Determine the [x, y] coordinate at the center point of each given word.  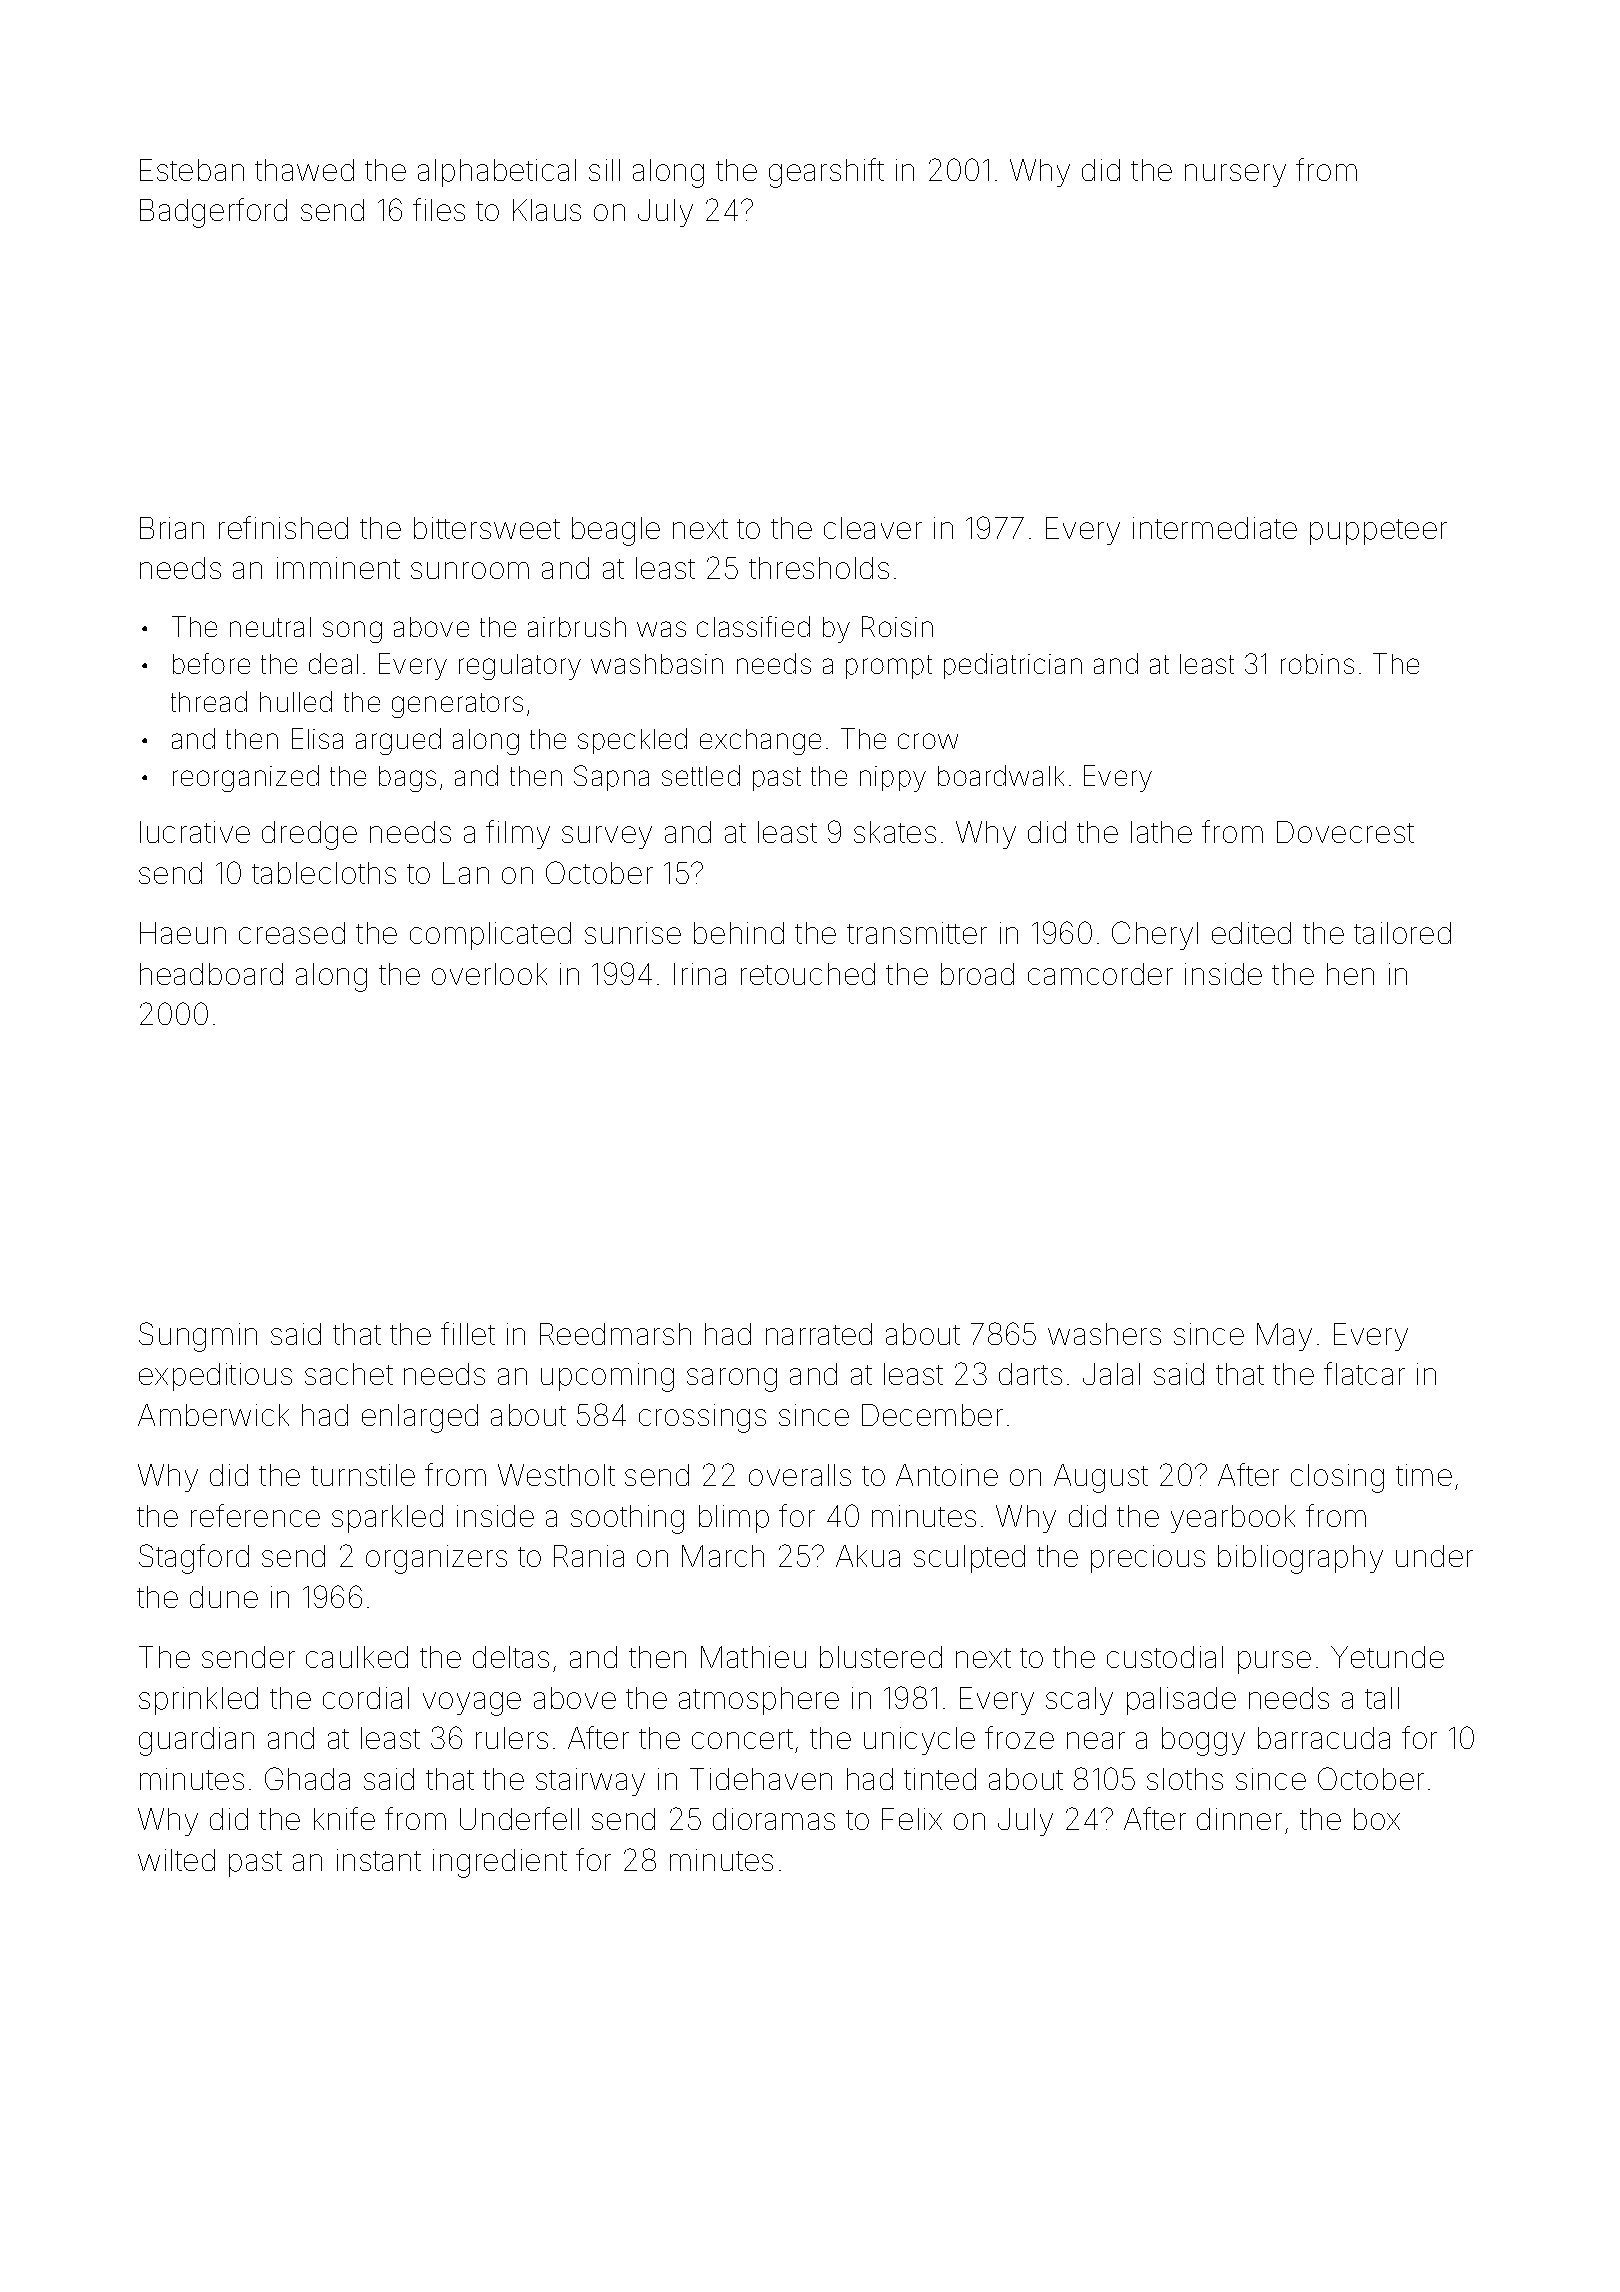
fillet [468, 1333]
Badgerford [213, 213]
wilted [176, 1860]
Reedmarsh [615, 1334]
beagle [616, 531]
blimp [734, 1519]
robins [1317, 664]
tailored [1402, 933]
